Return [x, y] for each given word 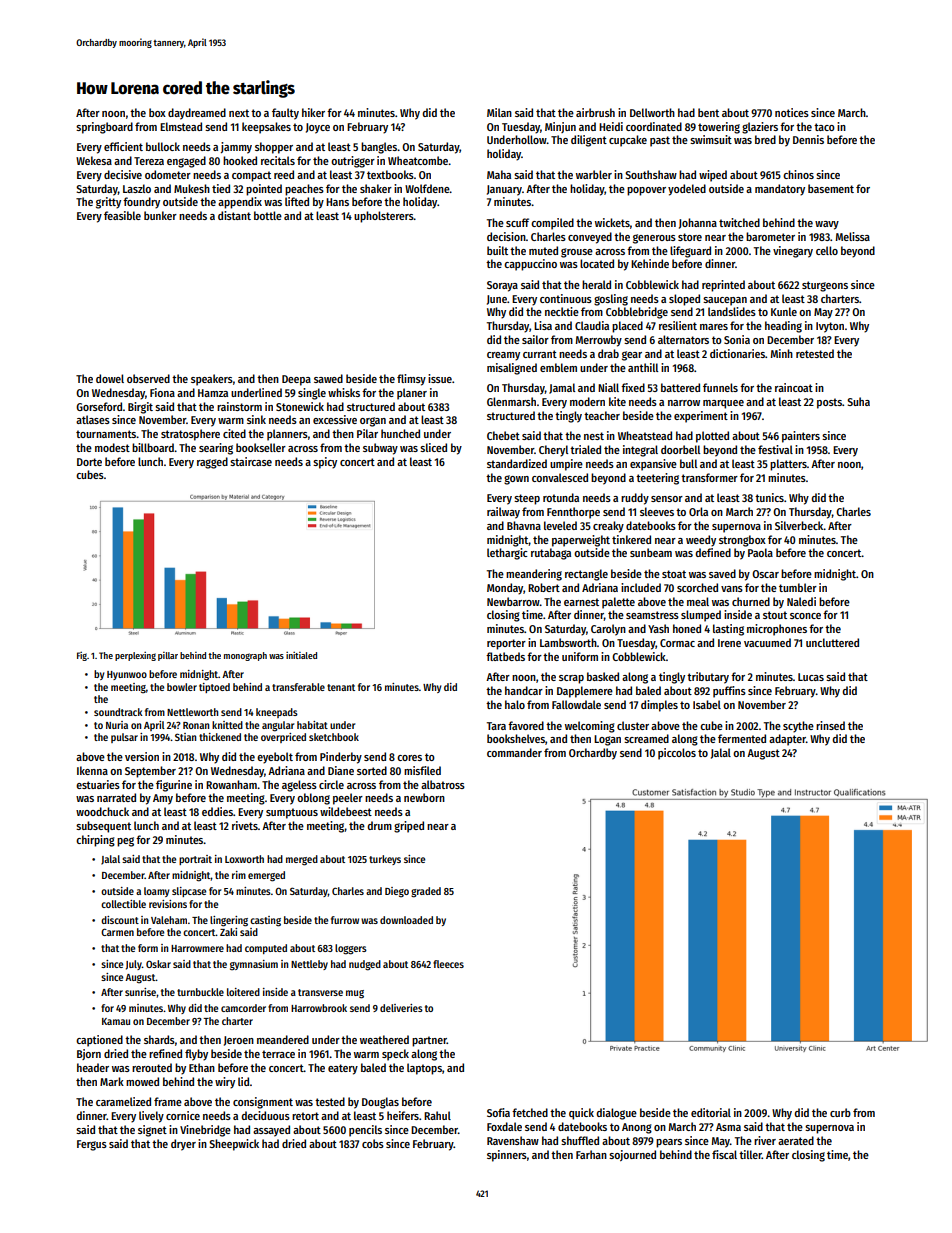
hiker [313, 112]
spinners [507, 1156]
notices [792, 112]
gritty [108, 203]
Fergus [92, 1145]
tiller [750, 1154]
